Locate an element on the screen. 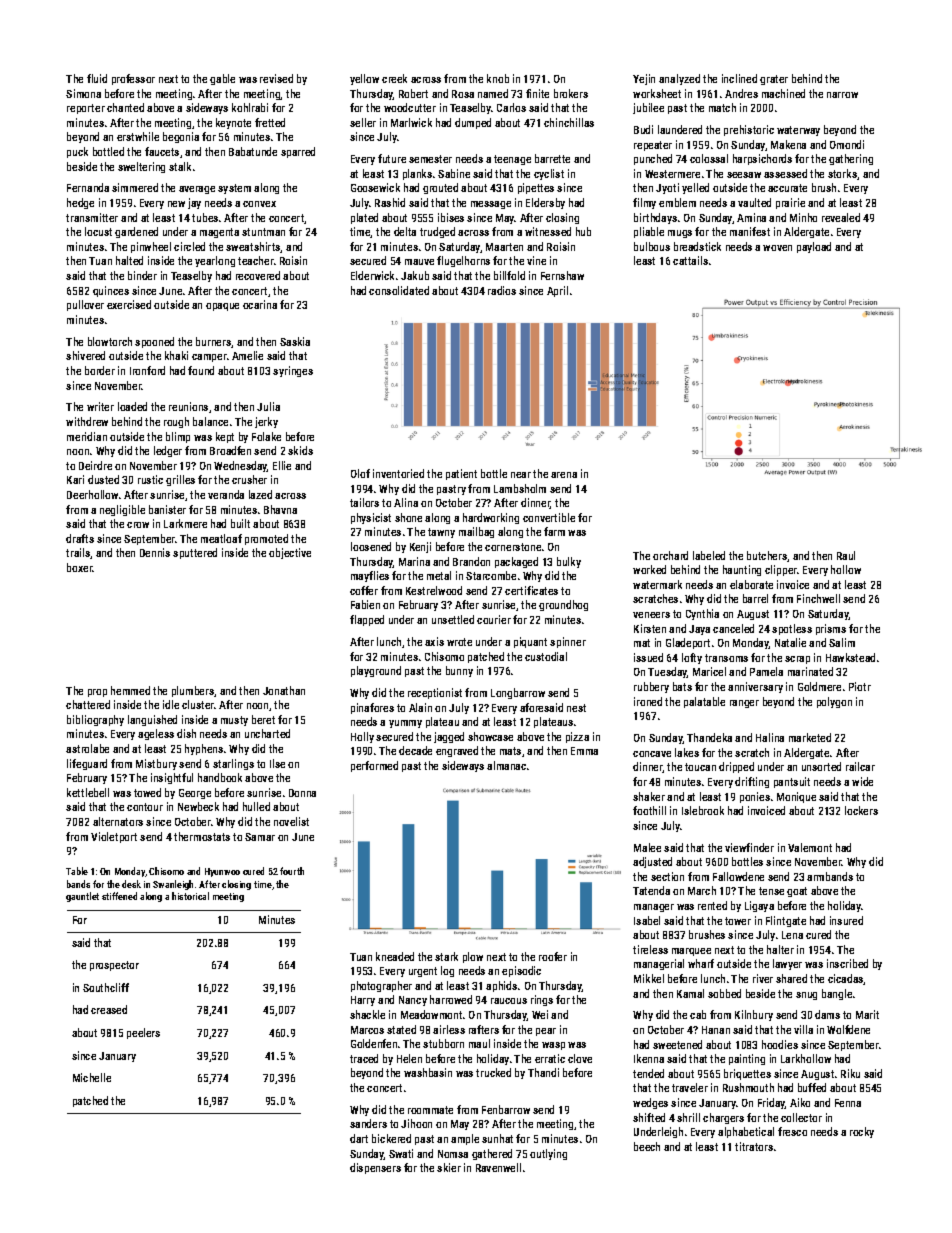 Image resolution: width=952 pixels, height=1233 pixels. Thandeka is located at coordinates (709, 737).
